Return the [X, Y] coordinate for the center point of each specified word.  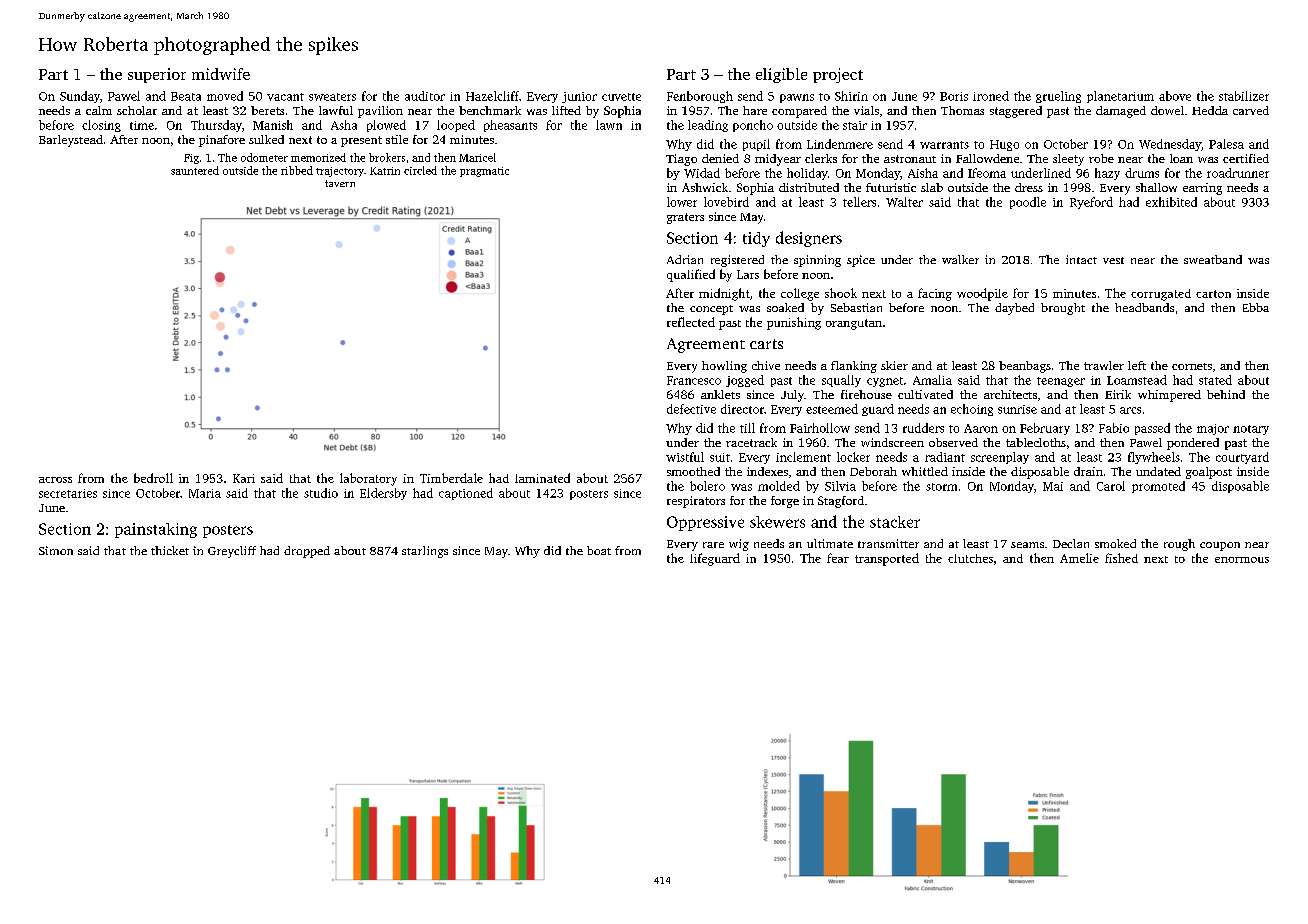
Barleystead [71, 141]
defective [691, 409]
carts [766, 344]
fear [838, 558]
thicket [170, 550]
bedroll [153, 478]
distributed [809, 187]
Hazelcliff [492, 96]
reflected [691, 322]
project [838, 75]
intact [1081, 259]
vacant [285, 97]
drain [1088, 471]
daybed [1014, 309]
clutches [970, 558]
